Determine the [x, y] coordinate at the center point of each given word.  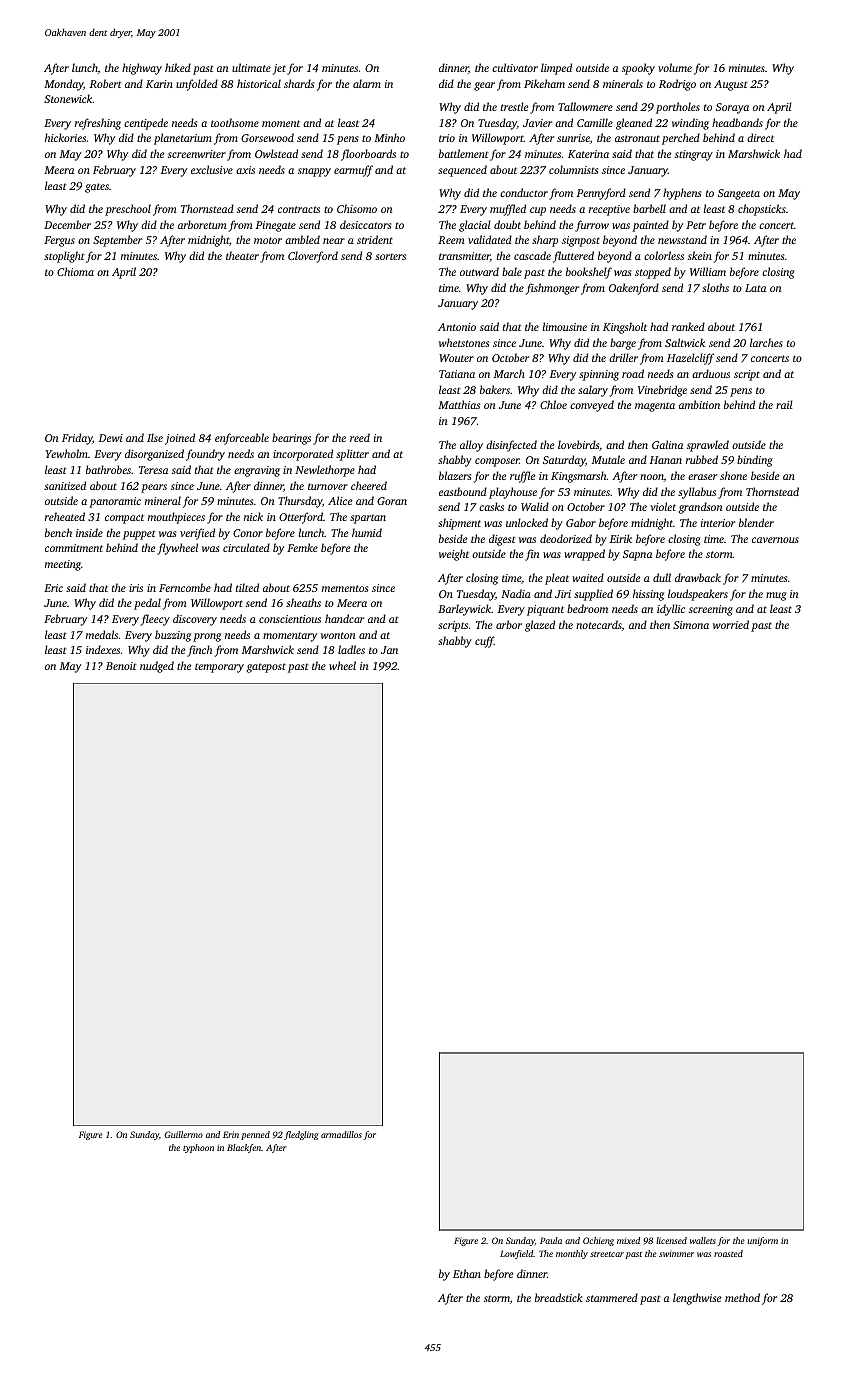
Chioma [75, 271]
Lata [755, 288]
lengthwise [697, 1299]
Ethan [467, 1273]
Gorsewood [267, 137]
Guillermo [183, 1134]
